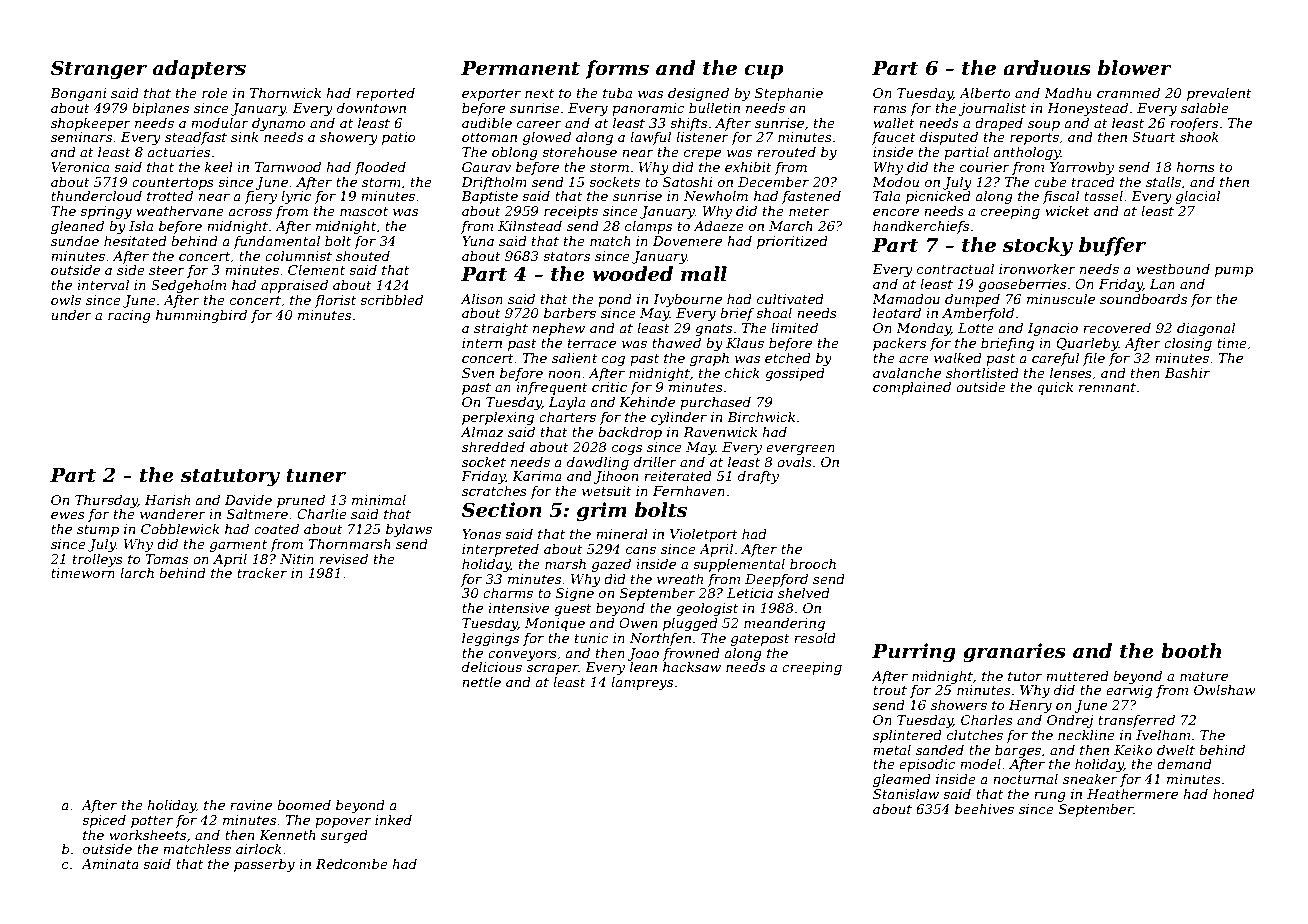 Image resolution: width=1308 pixels, height=924 pixels. What do you see at coordinates (1087, 109) in the screenshot?
I see `Honeystead` at bounding box center [1087, 109].
